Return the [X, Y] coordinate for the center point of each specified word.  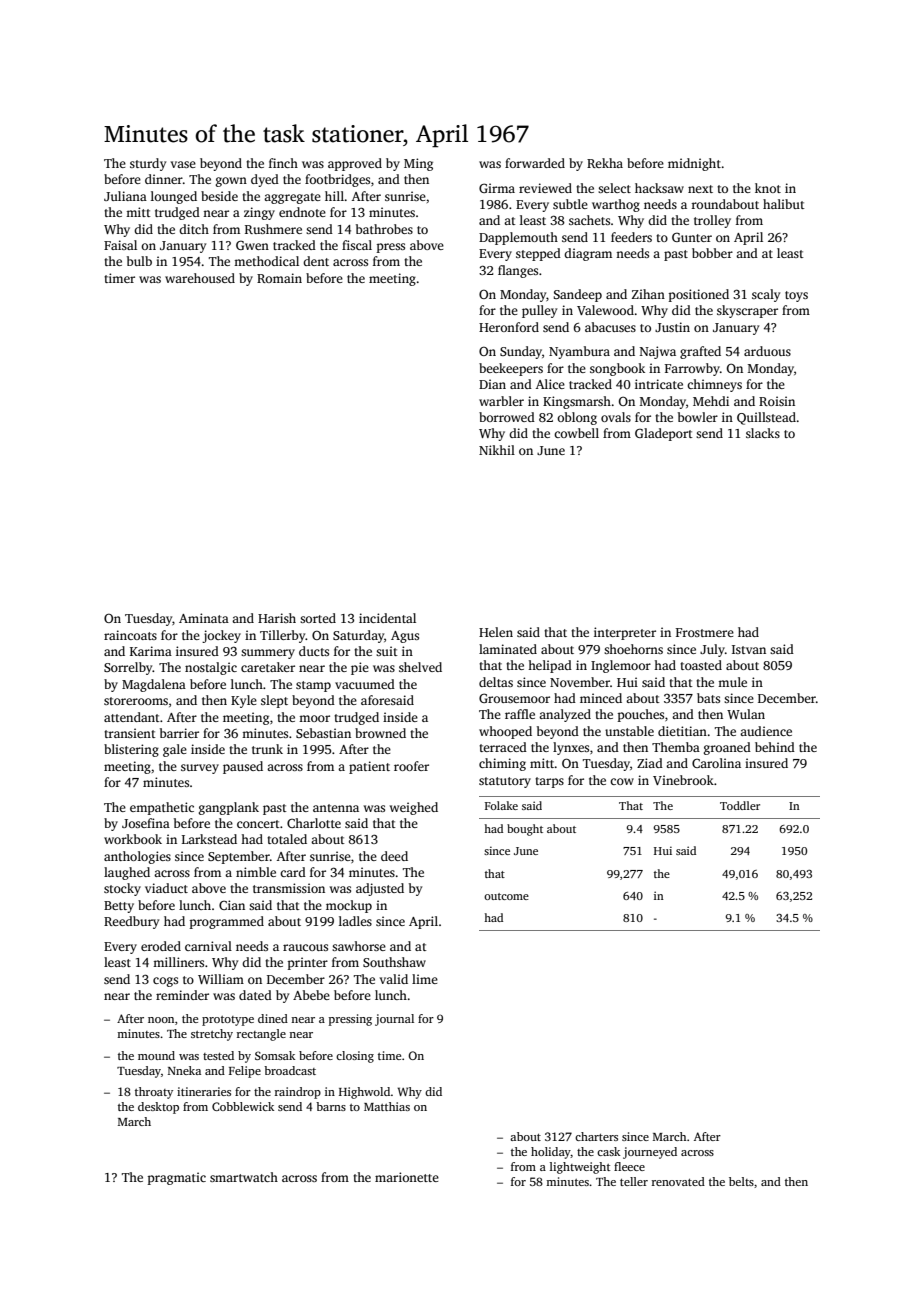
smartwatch [244, 1177]
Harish [277, 618]
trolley [712, 221]
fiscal [357, 245]
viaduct [166, 888]
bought [525, 830]
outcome [506, 896]
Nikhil [497, 450]
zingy [259, 213]
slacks [763, 433]
